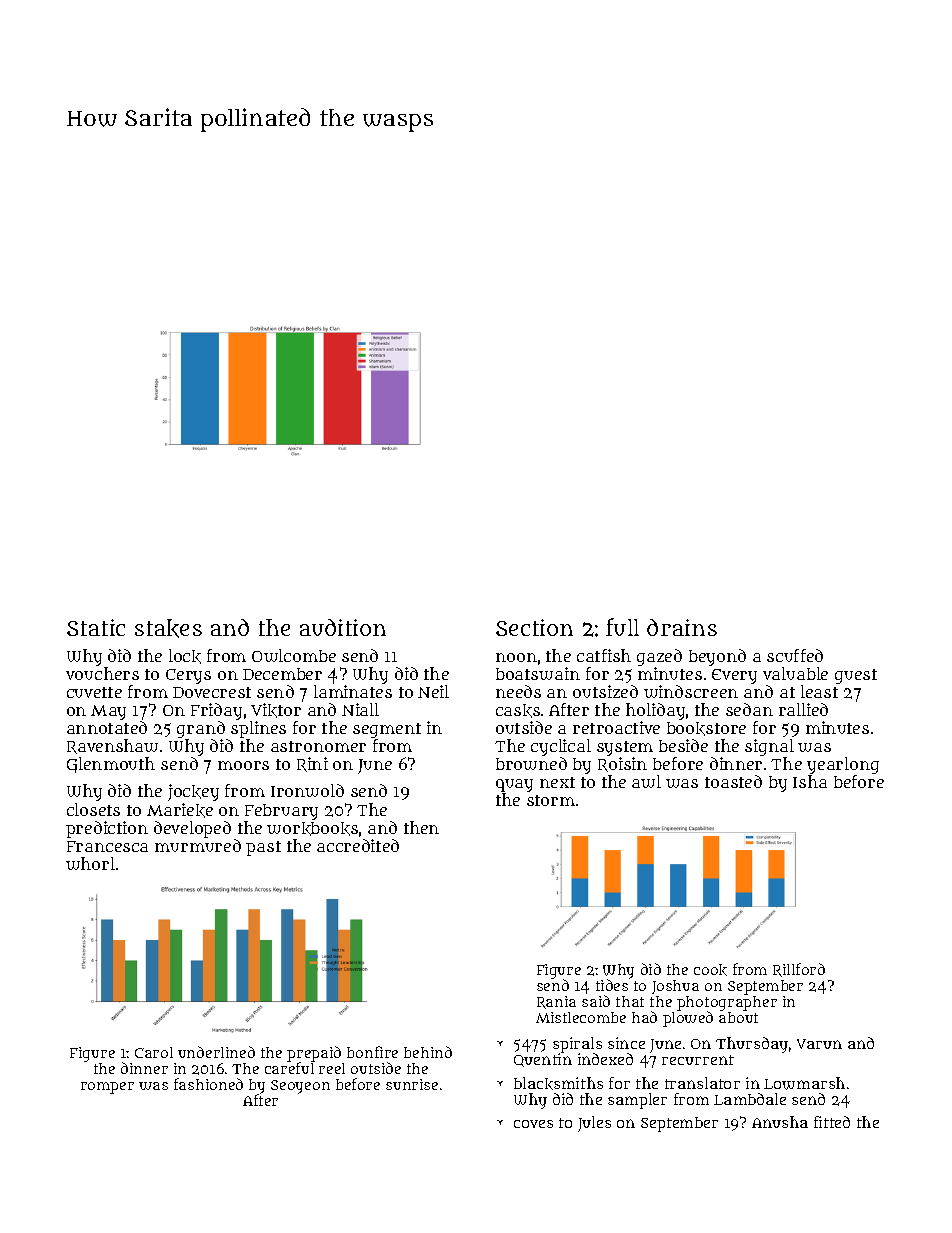 The image size is (952, 1233). What do you see at coordinates (622, 627) in the screenshot?
I see `full` at bounding box center [622, 627].
